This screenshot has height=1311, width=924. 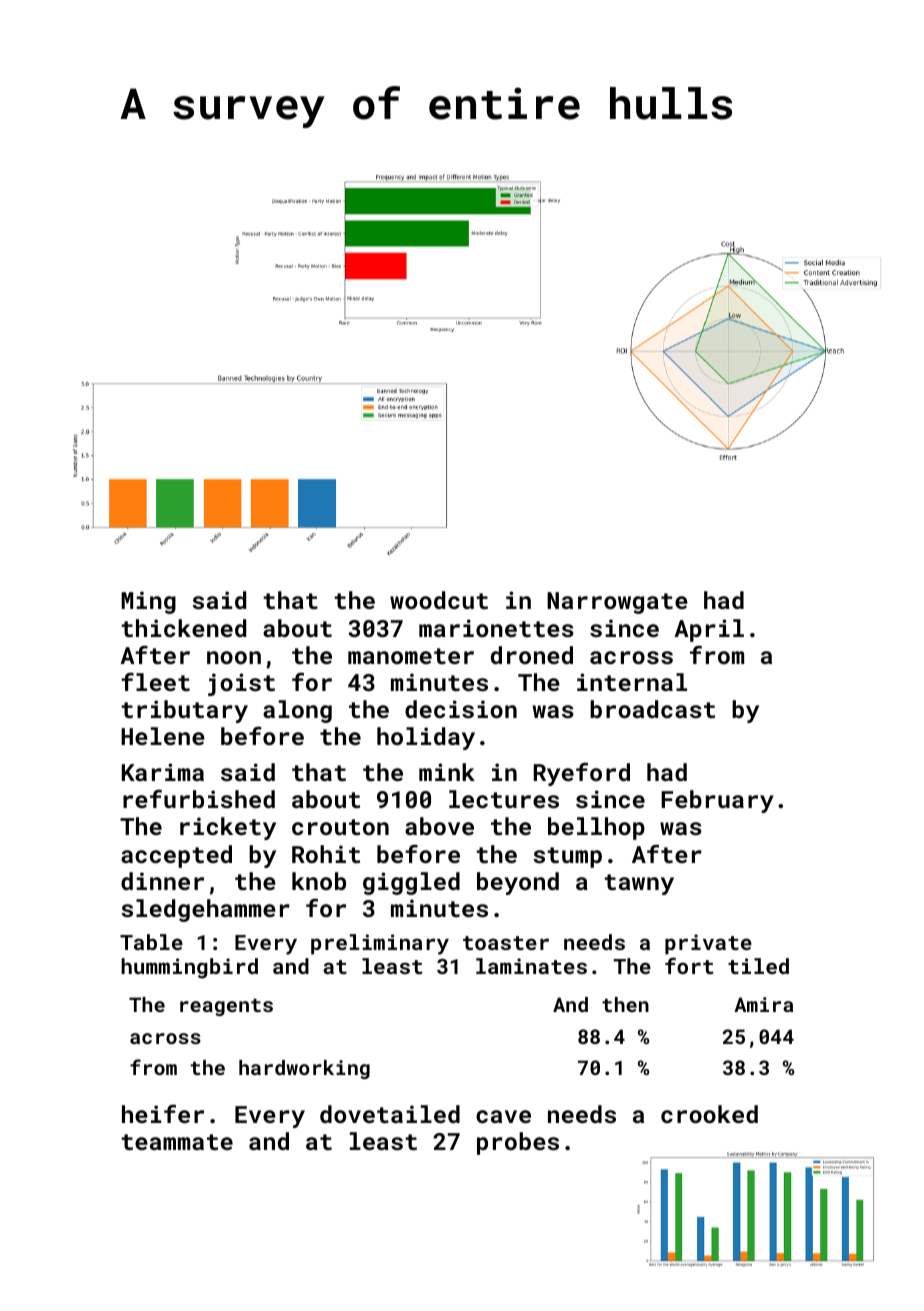 I want to click on accepted, so click(x=176, y=856).
